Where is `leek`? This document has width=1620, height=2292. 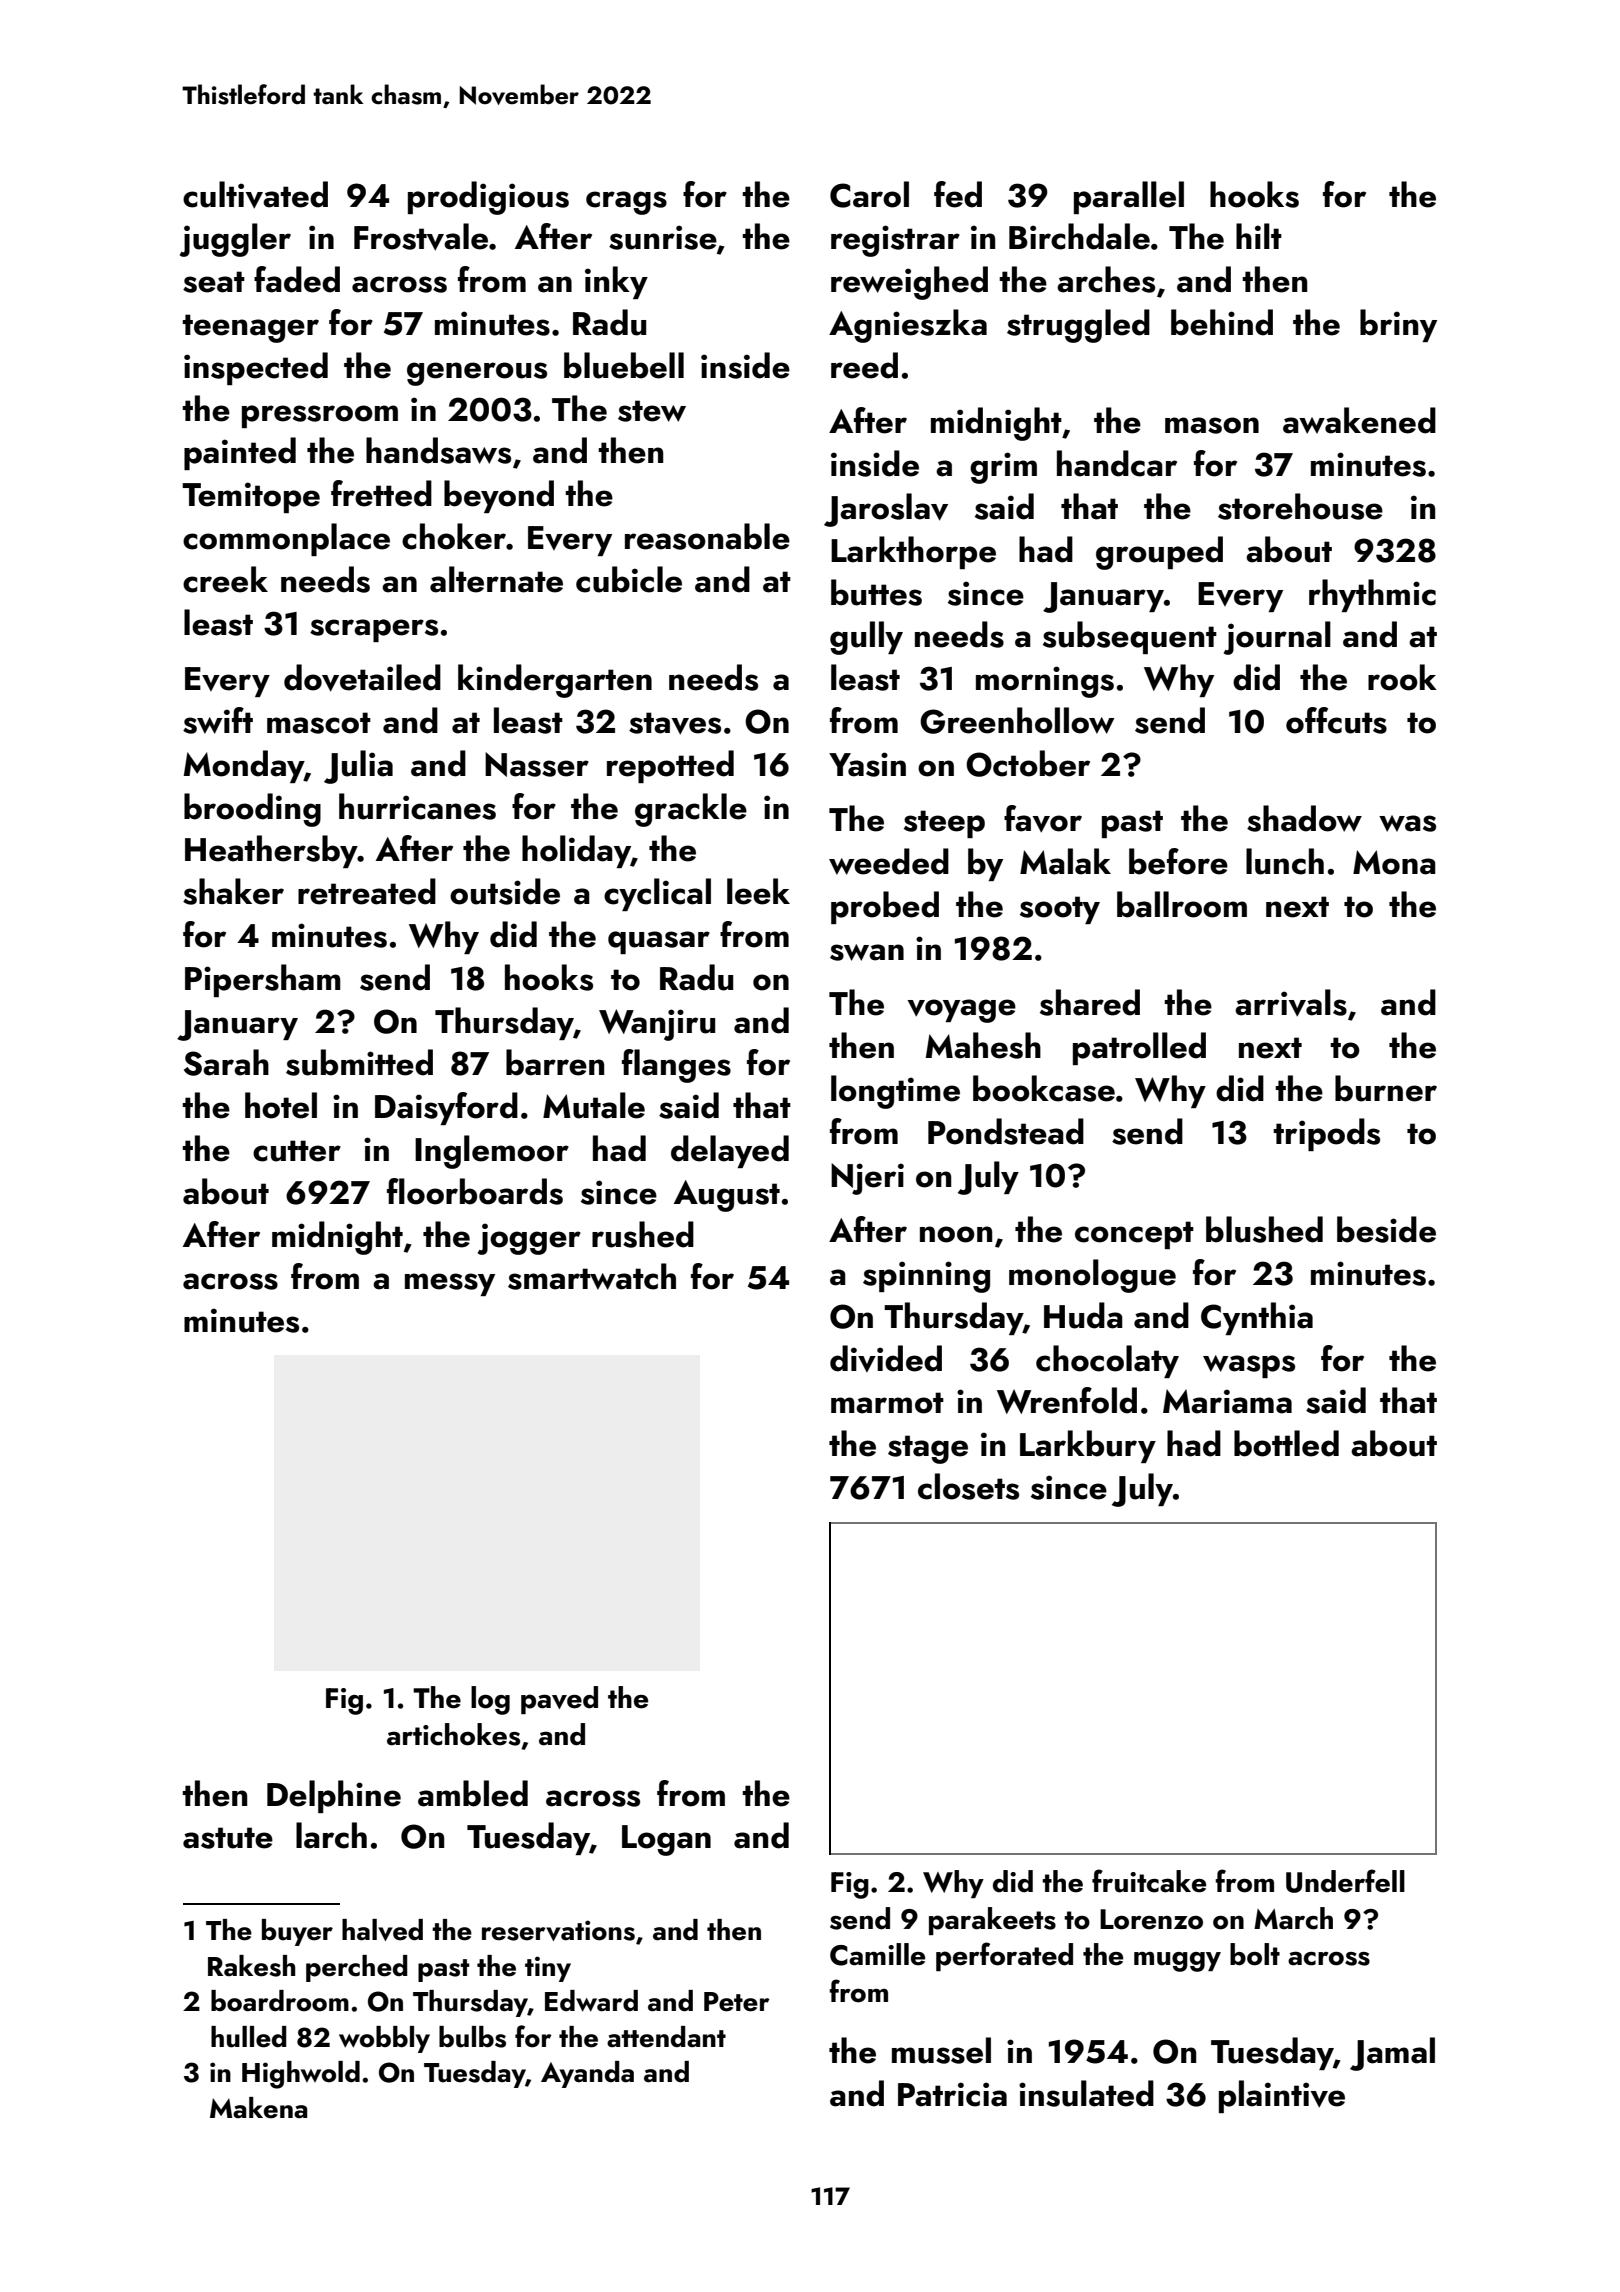 leek is located at coordinates (758, 891).
